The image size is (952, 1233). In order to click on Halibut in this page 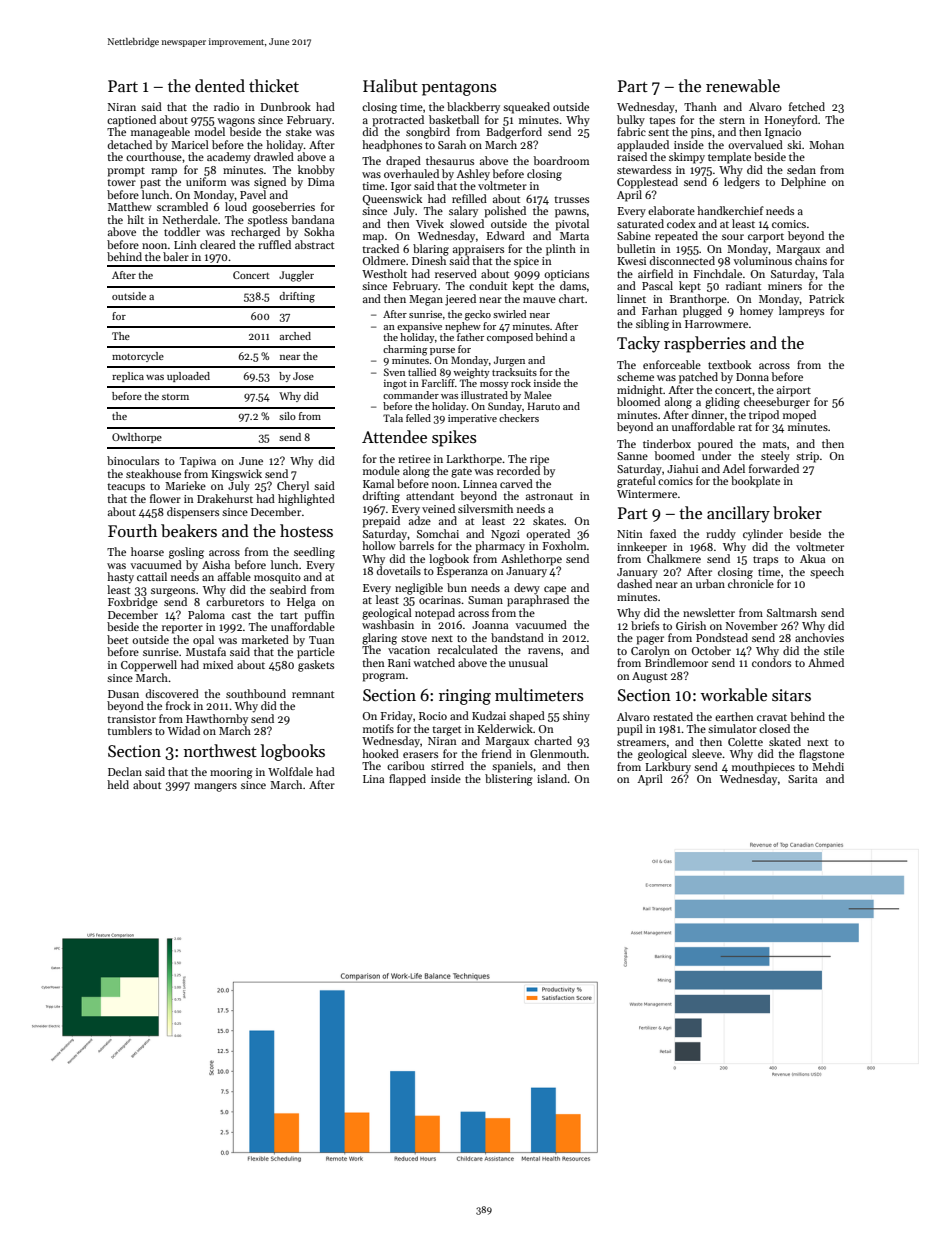, I will do `click(390, 85)`.
